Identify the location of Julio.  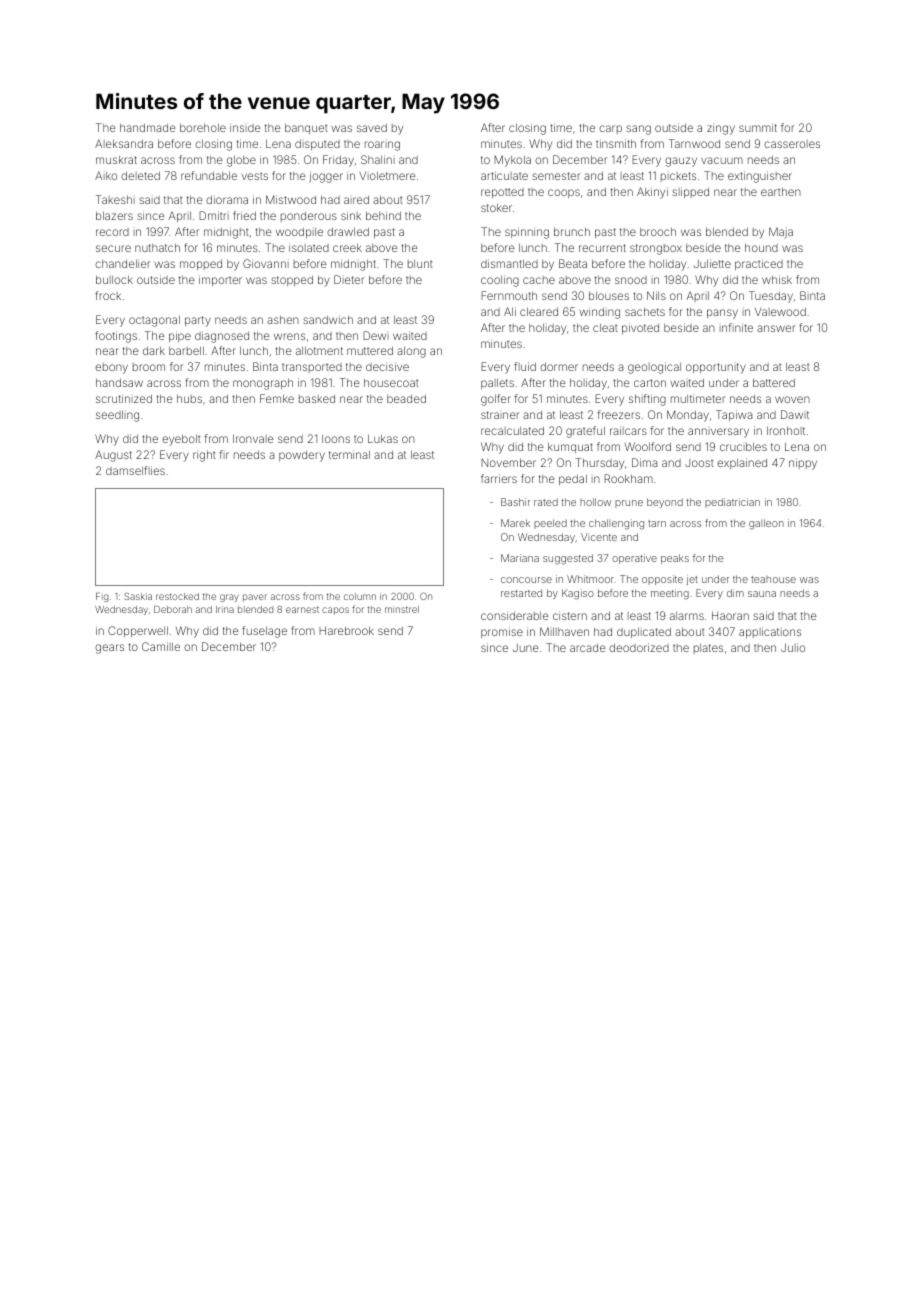
(793, 647).
